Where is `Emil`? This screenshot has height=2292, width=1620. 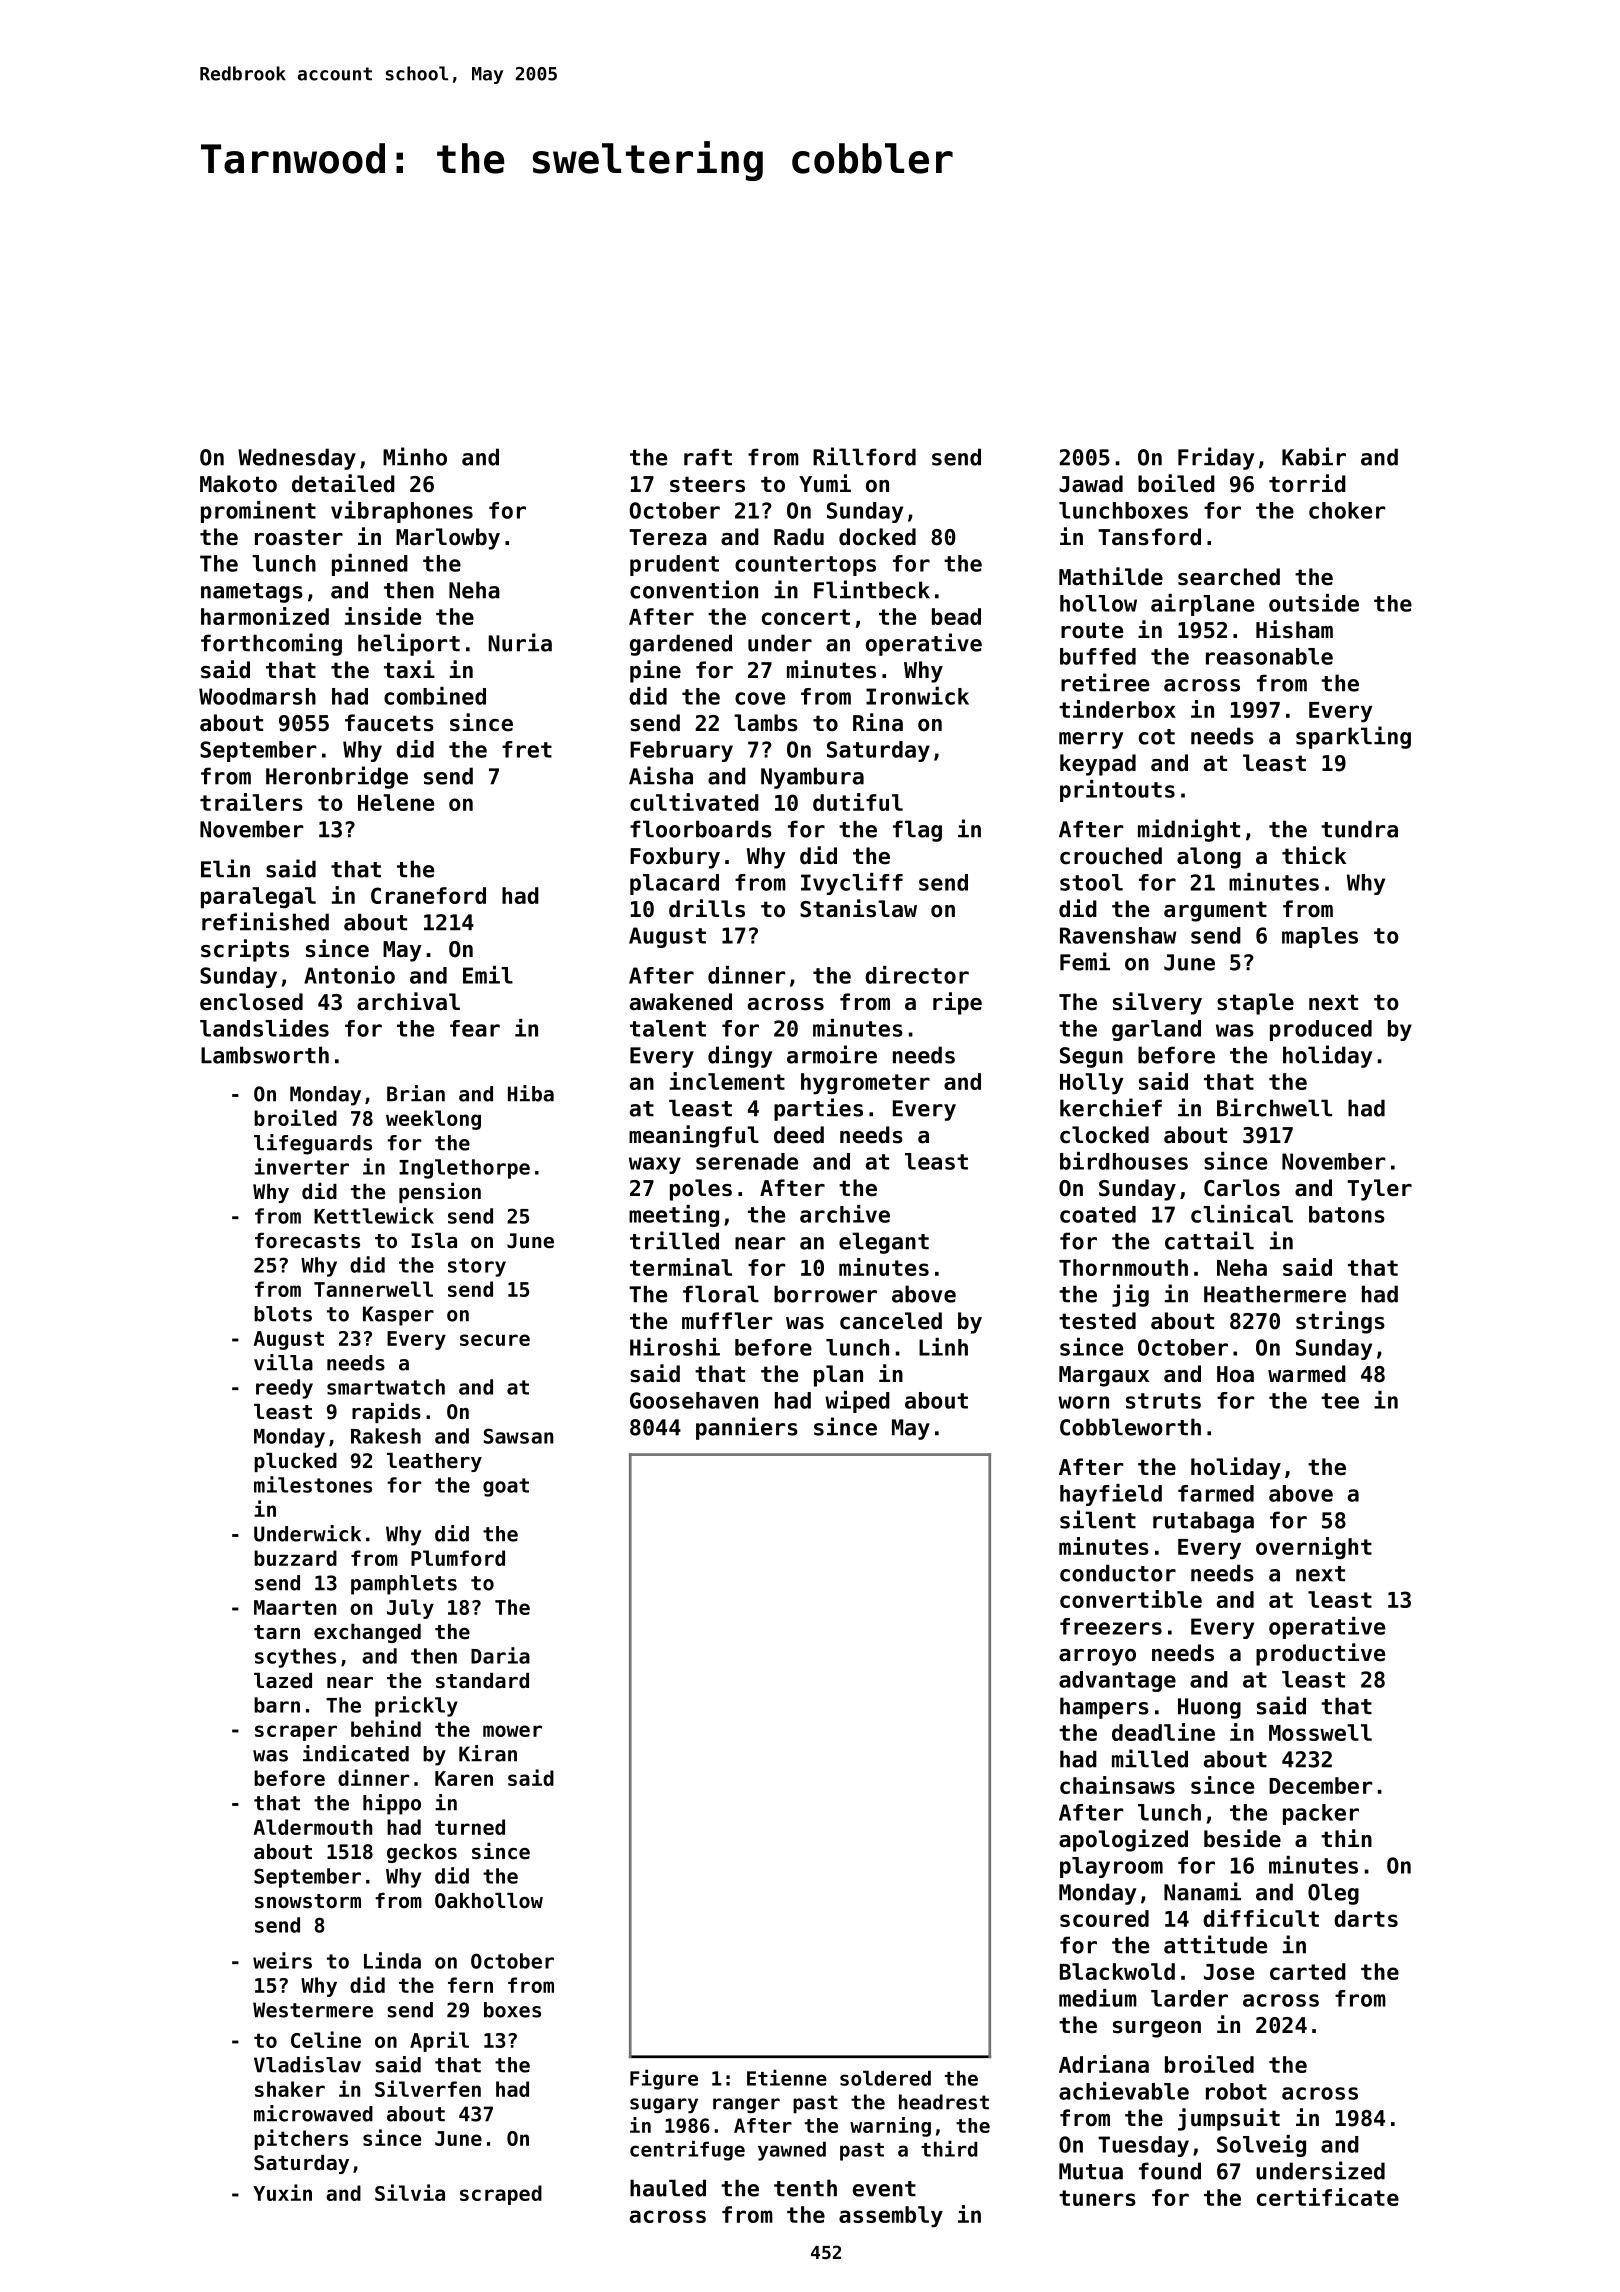 Emil is located at coordinates (488, 975).
